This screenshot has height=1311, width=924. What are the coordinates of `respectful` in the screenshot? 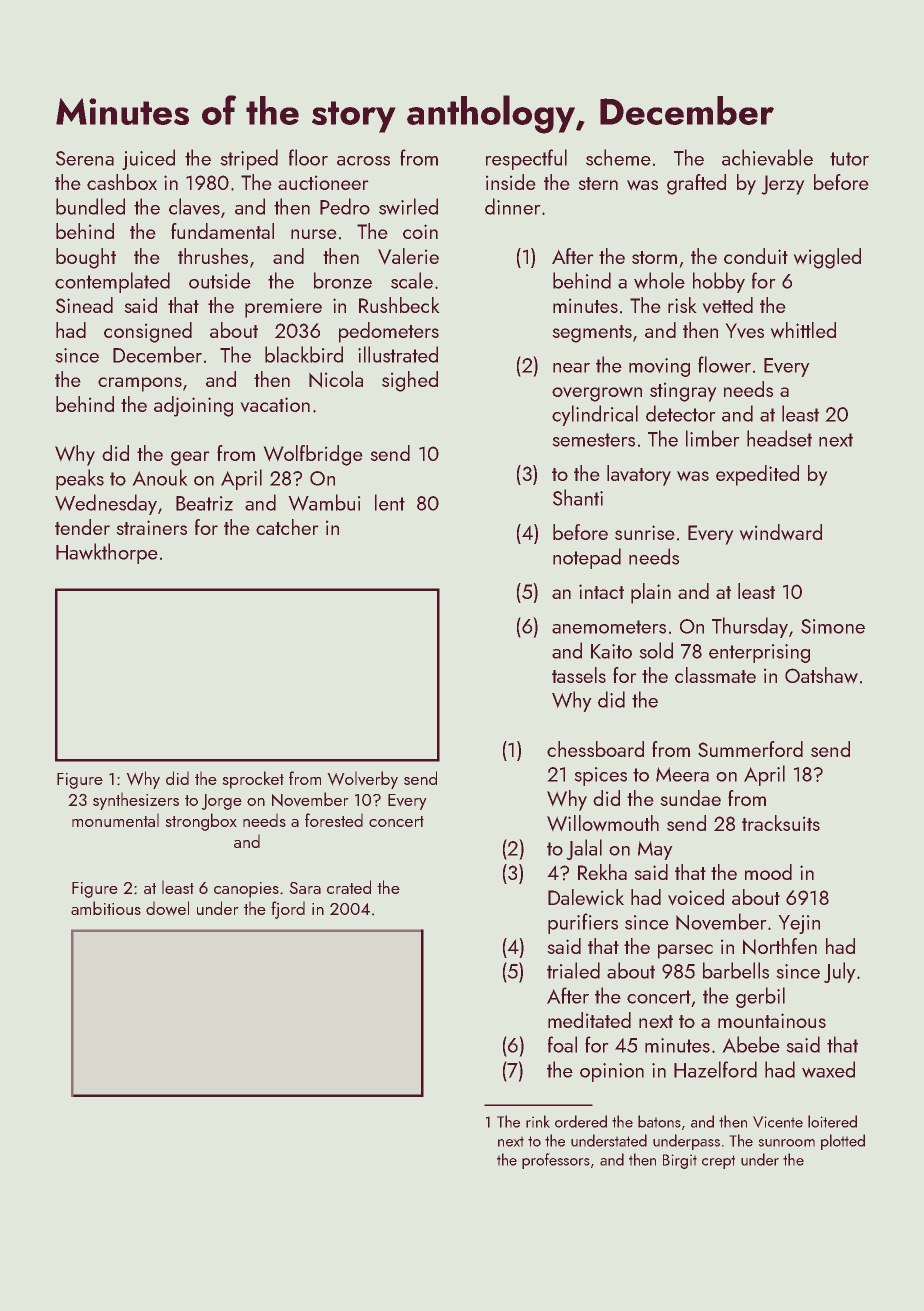 It's located at (526, 159).
